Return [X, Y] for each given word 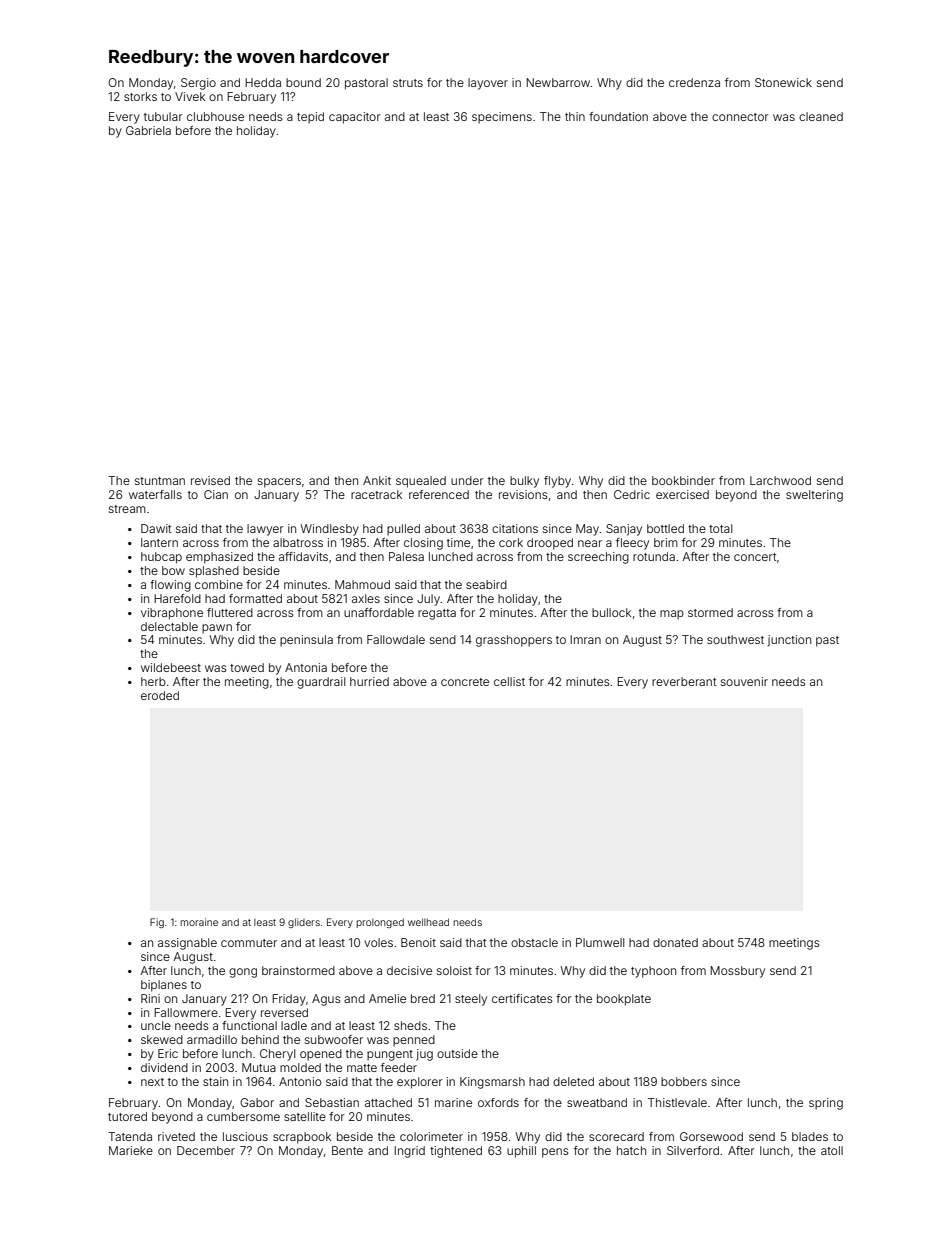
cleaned [821, 116]
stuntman [160, 481]
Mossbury [737, 972]
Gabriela [148, 130]
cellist [509, 681]
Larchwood [780, 480]
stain [215, 1081]
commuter [249, 943]
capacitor [355, 118]
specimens [502, 118]
